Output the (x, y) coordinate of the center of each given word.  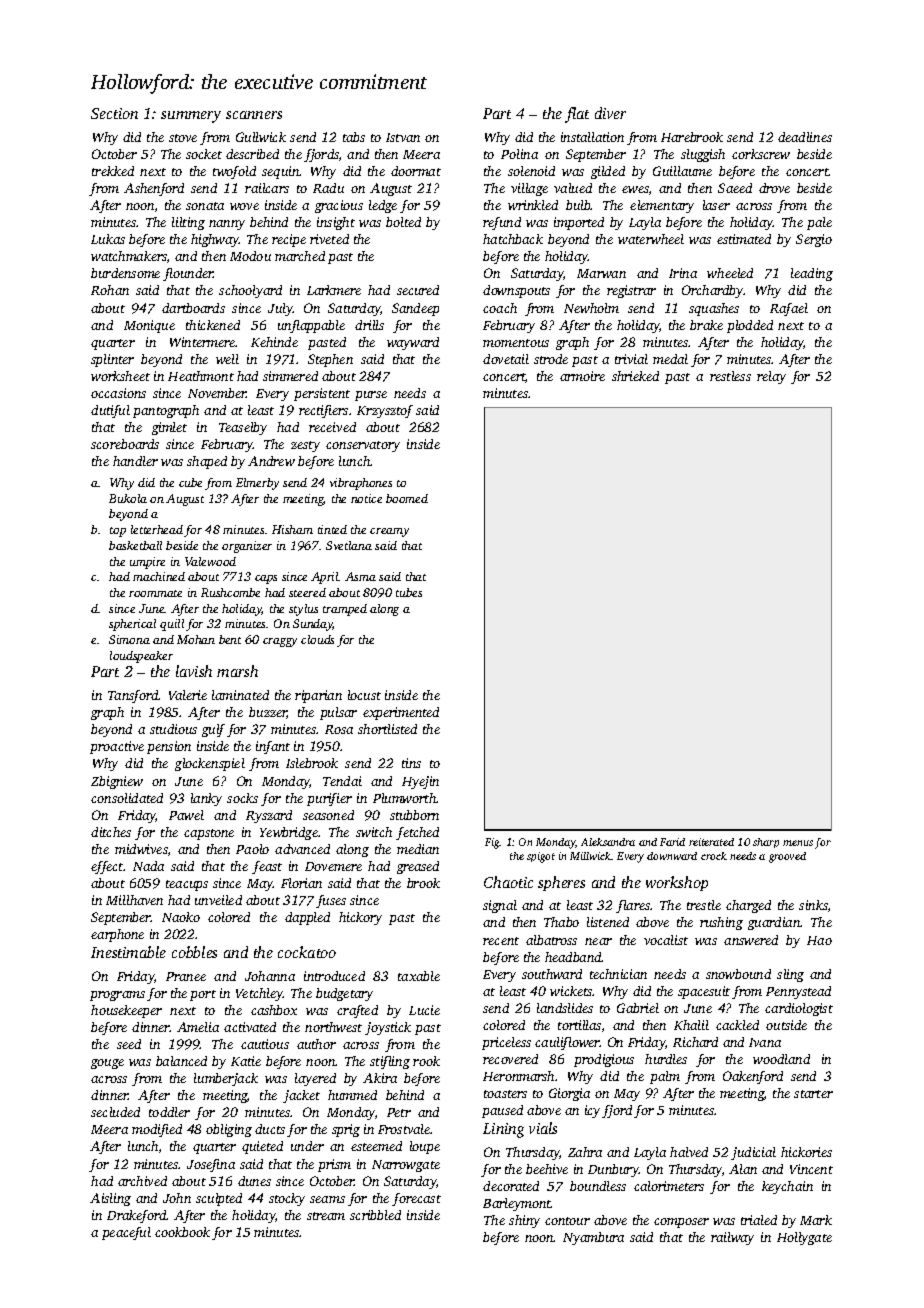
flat (577, 115)
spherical (132, 625)
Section (114, 113)
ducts (270, 1129)
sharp (766, 843)
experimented (401, 713)
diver (610, 113)
